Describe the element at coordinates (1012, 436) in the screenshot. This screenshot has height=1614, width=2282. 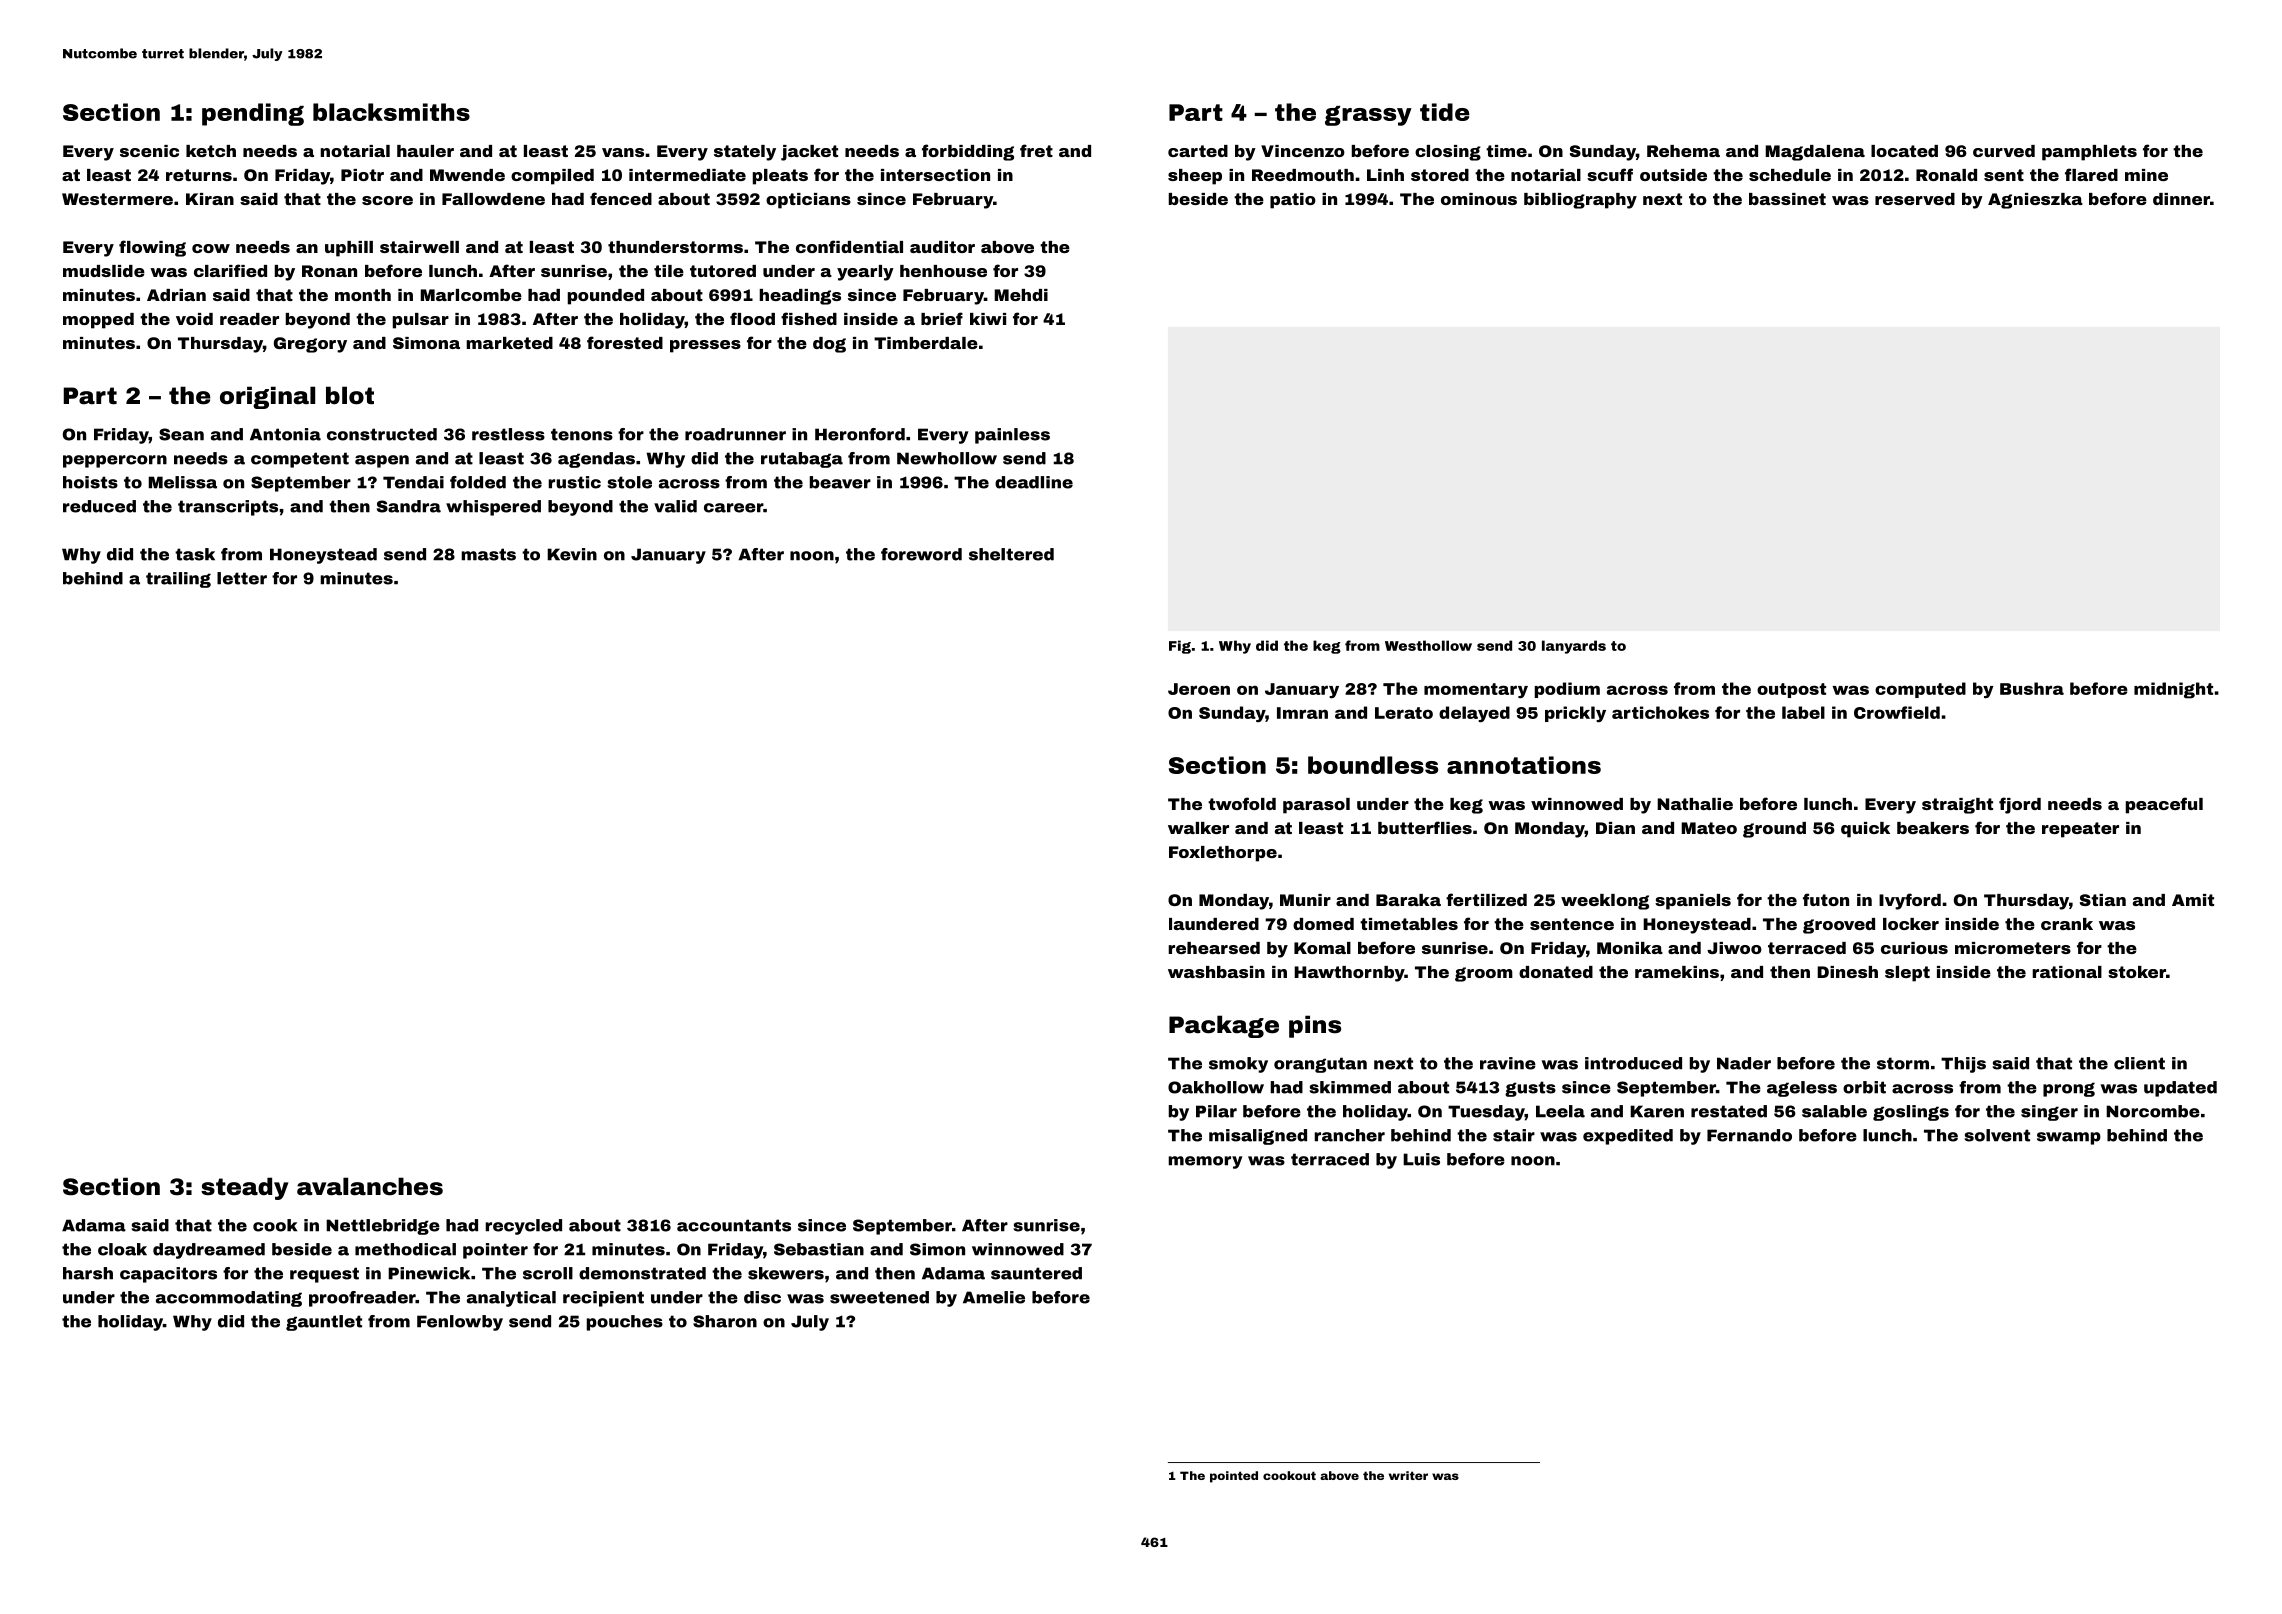
I see `painless` at that location.
